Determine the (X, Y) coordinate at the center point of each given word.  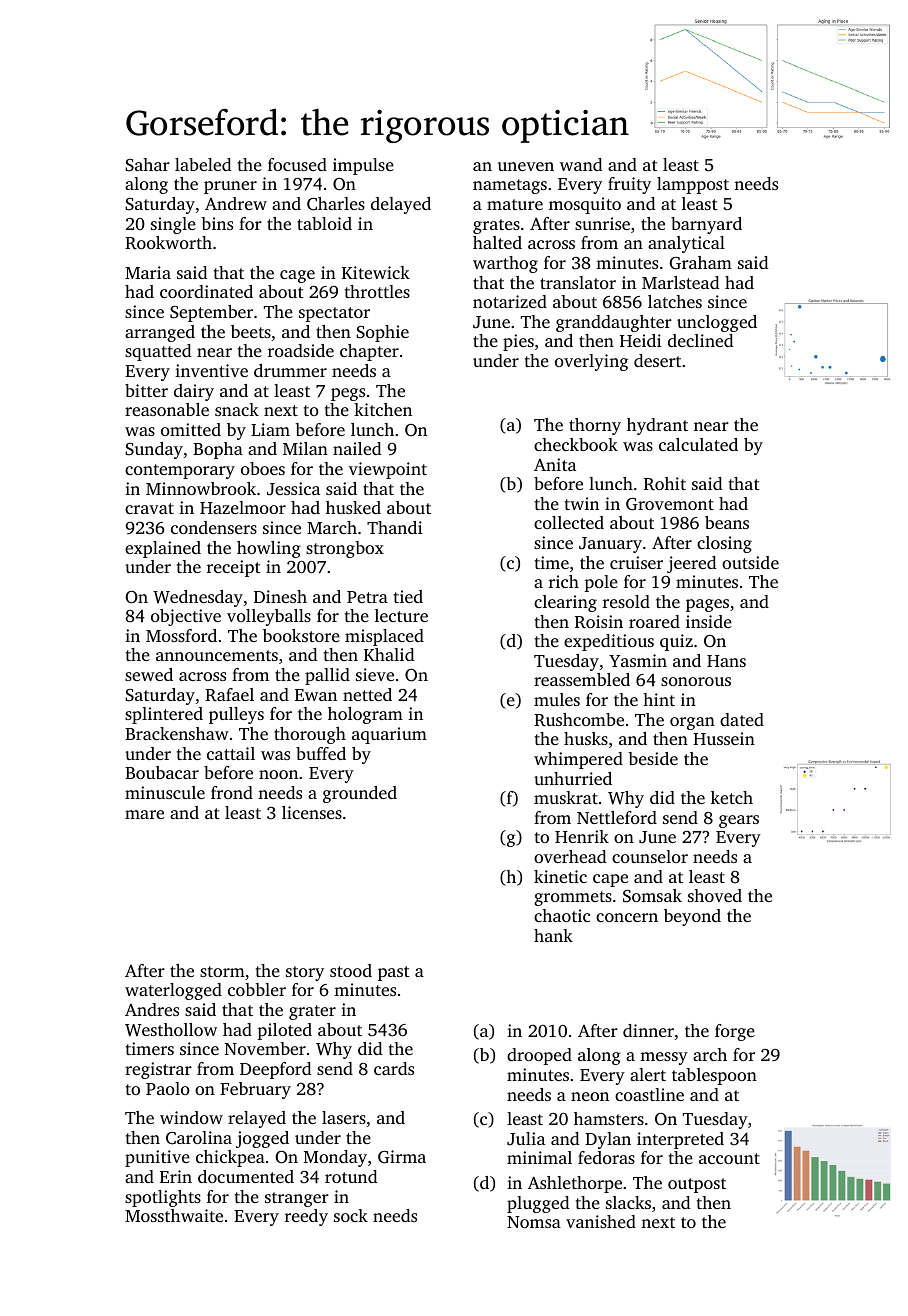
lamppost (693, 185)
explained (163, 549)
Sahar (147, 165)
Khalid (389, 654)
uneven (526, 166)
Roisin (599, 622)
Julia (526, 1139)
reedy (306, 1217)
